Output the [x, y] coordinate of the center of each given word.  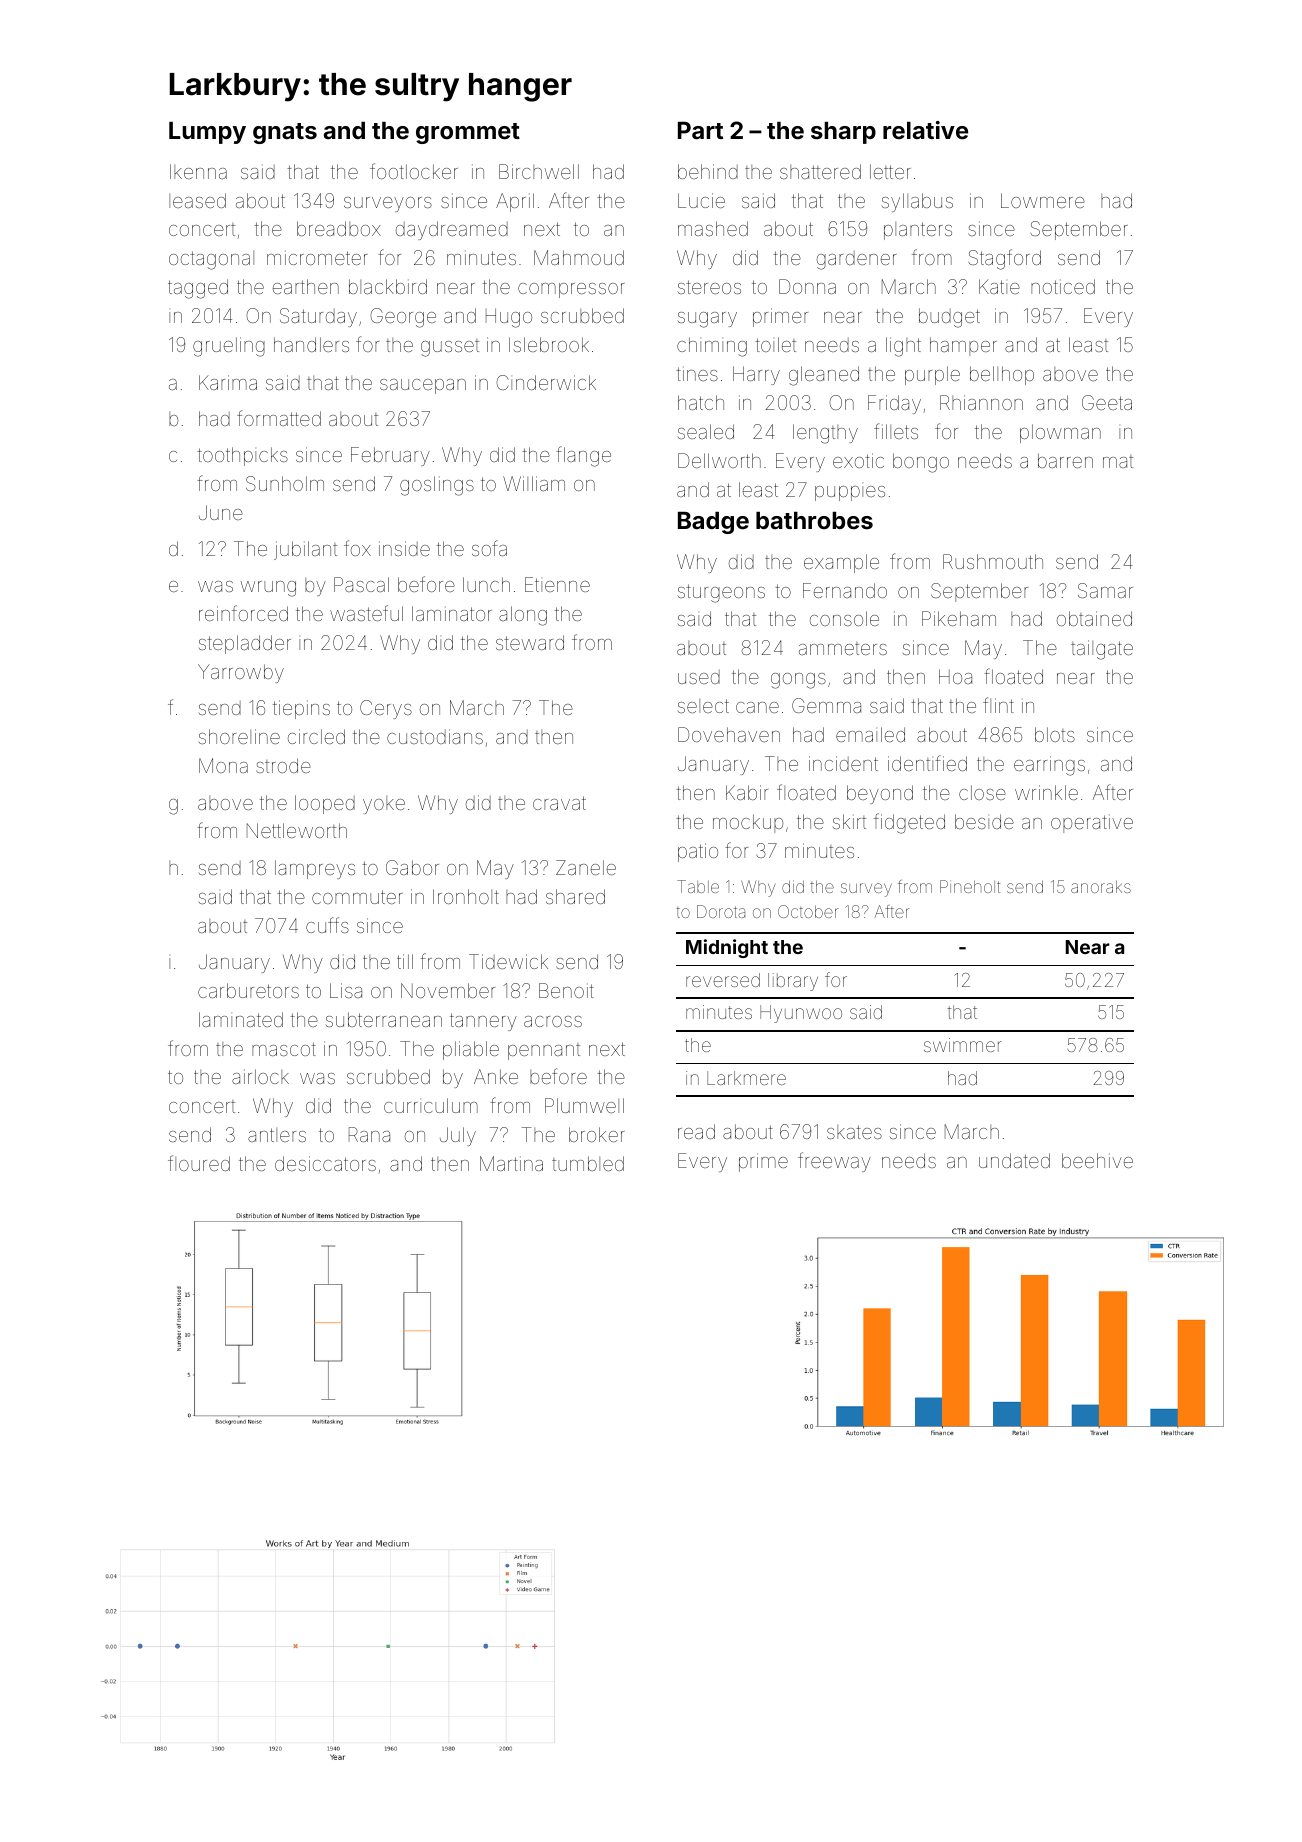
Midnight [727, 948]
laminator [452, 613]
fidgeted [909, 823]
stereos [709, 287]
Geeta [1107, 402]
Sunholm [285, 483]
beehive [1097, 1160]
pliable [471, 1050]
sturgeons [721, 593]
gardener [857, 260]
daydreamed [452, 230]
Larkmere [746, 1078]
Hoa [955, 676]
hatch [701, 402]
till [405, 961]
